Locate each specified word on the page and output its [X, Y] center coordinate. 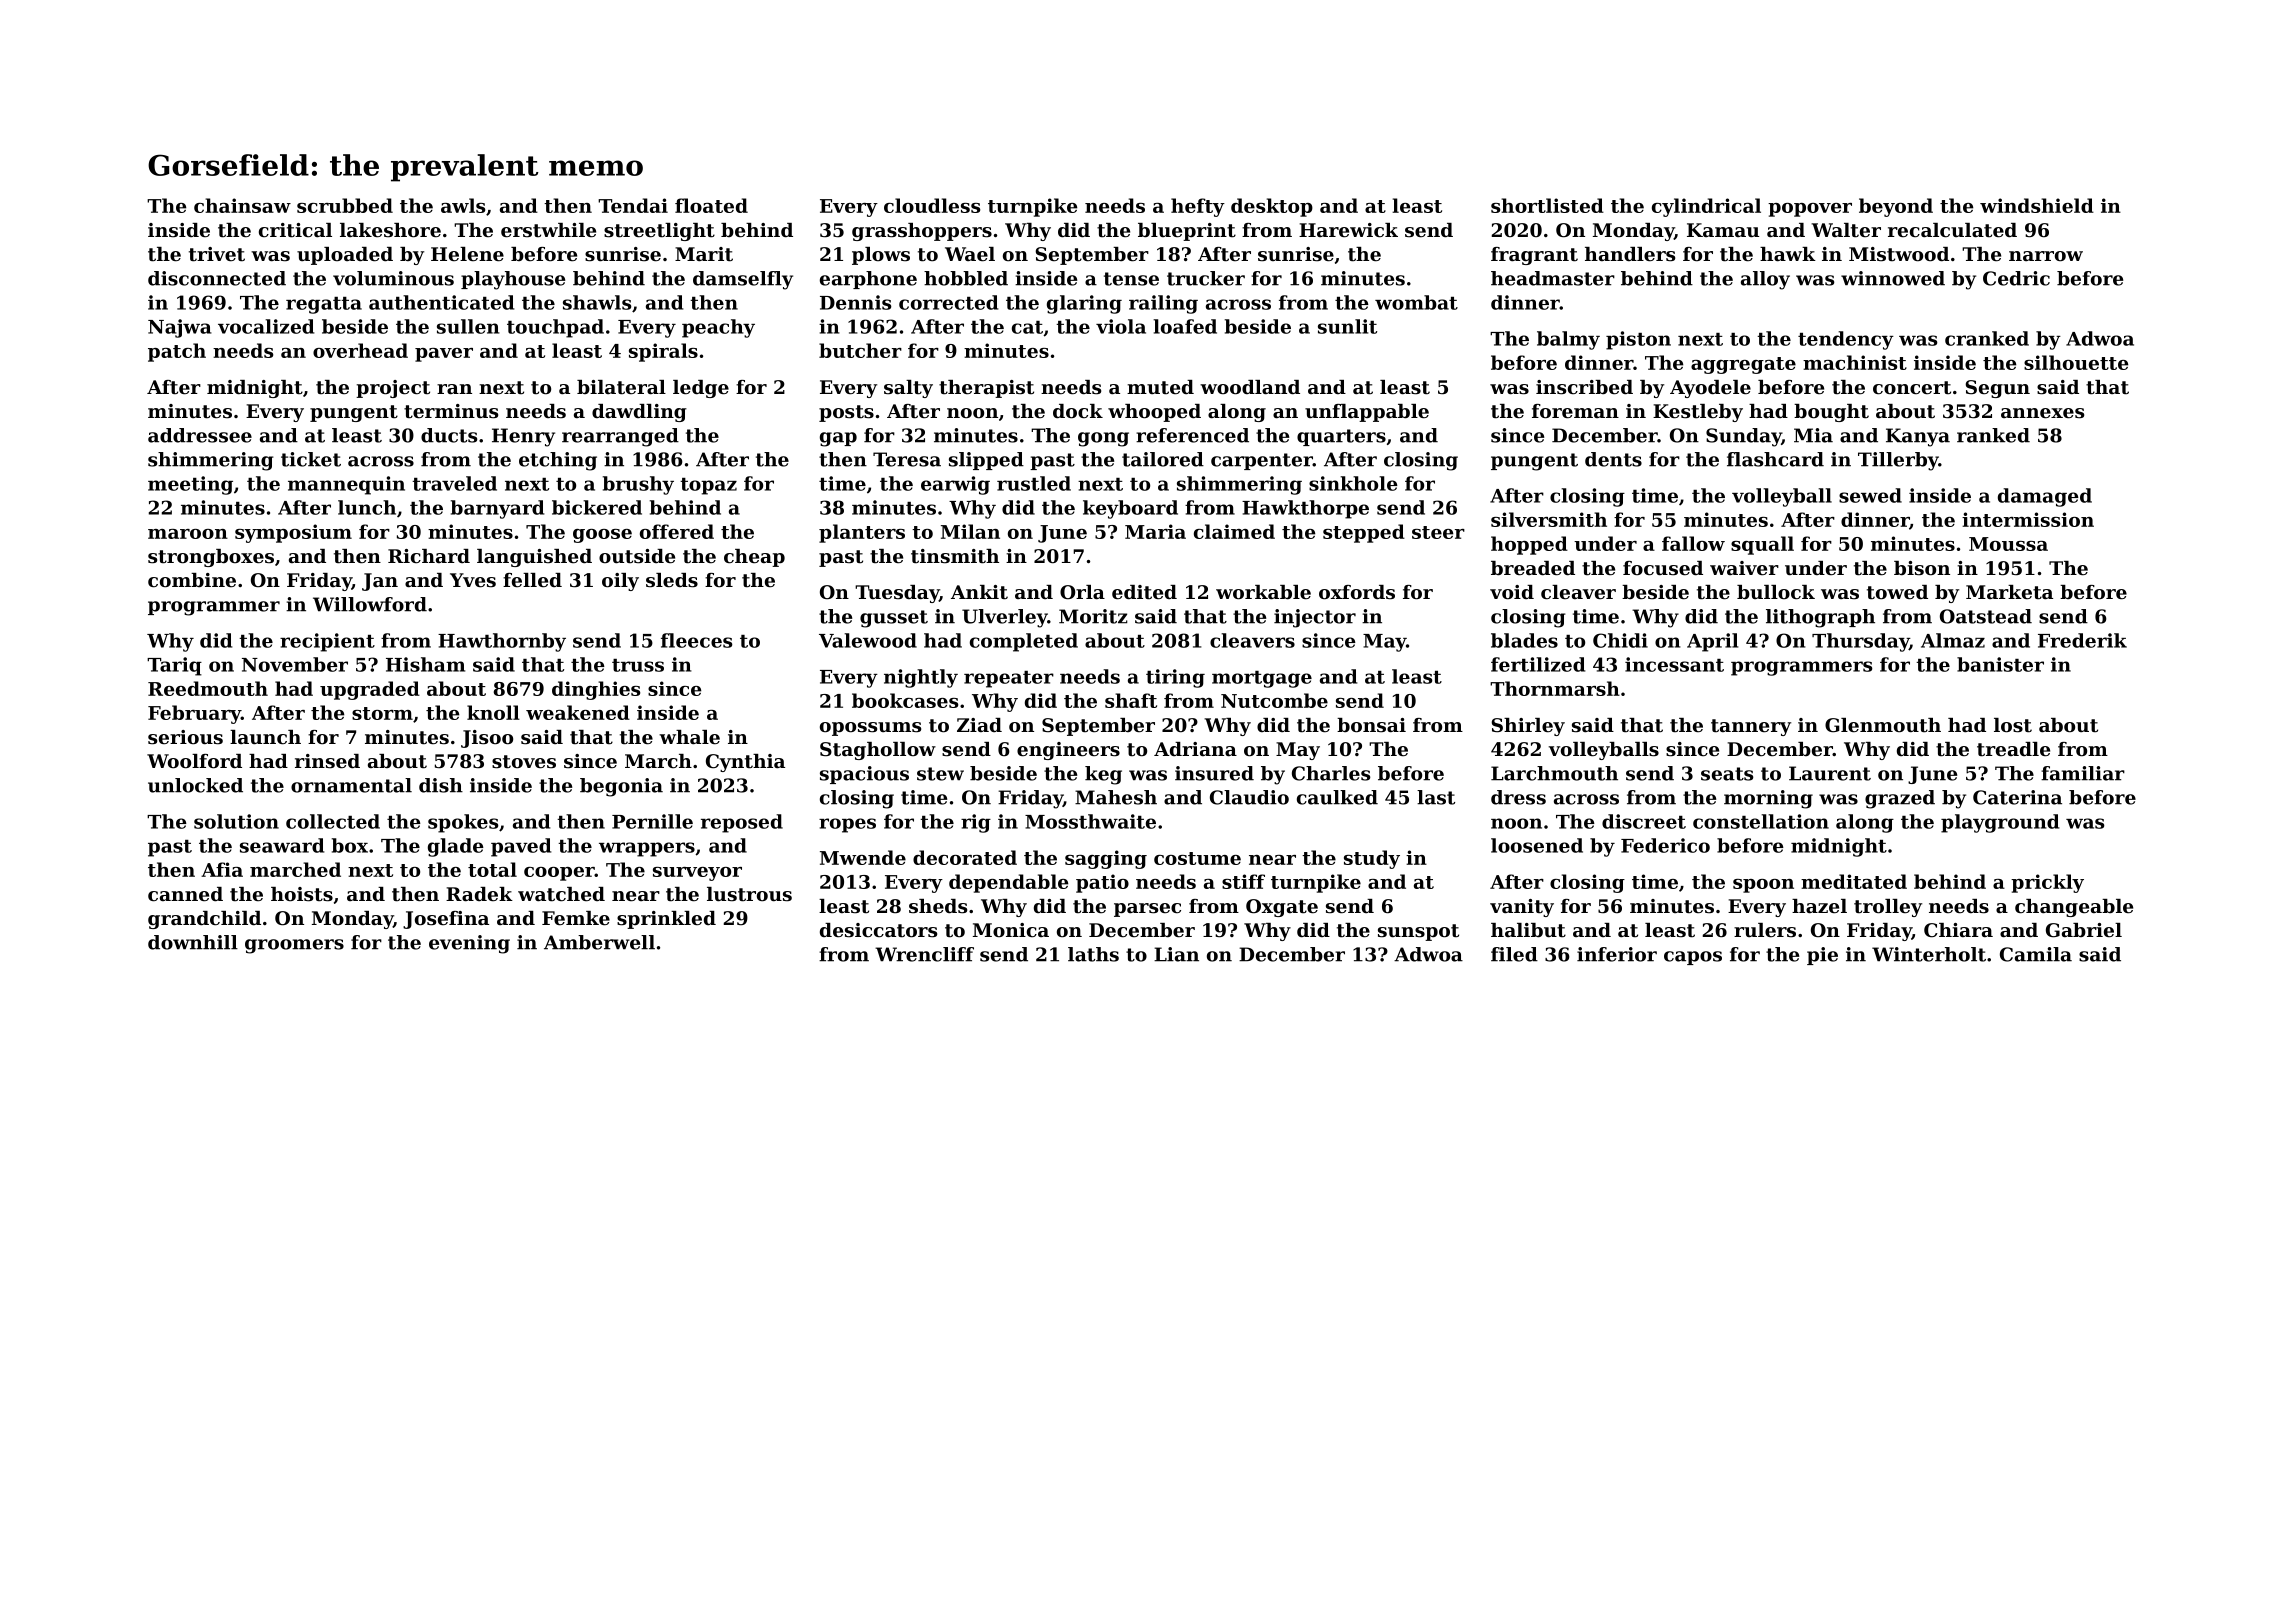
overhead [360, 350]
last [1436, 797]
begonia [621, 787]
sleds [672, 580]
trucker [1206, 278]
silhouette [2076, 362]
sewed [1870, 495]
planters [862, 533]
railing [1163, 304]
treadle [2013, 749]
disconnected [217, 278]
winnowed [1893, 278]
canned [185, 894]
